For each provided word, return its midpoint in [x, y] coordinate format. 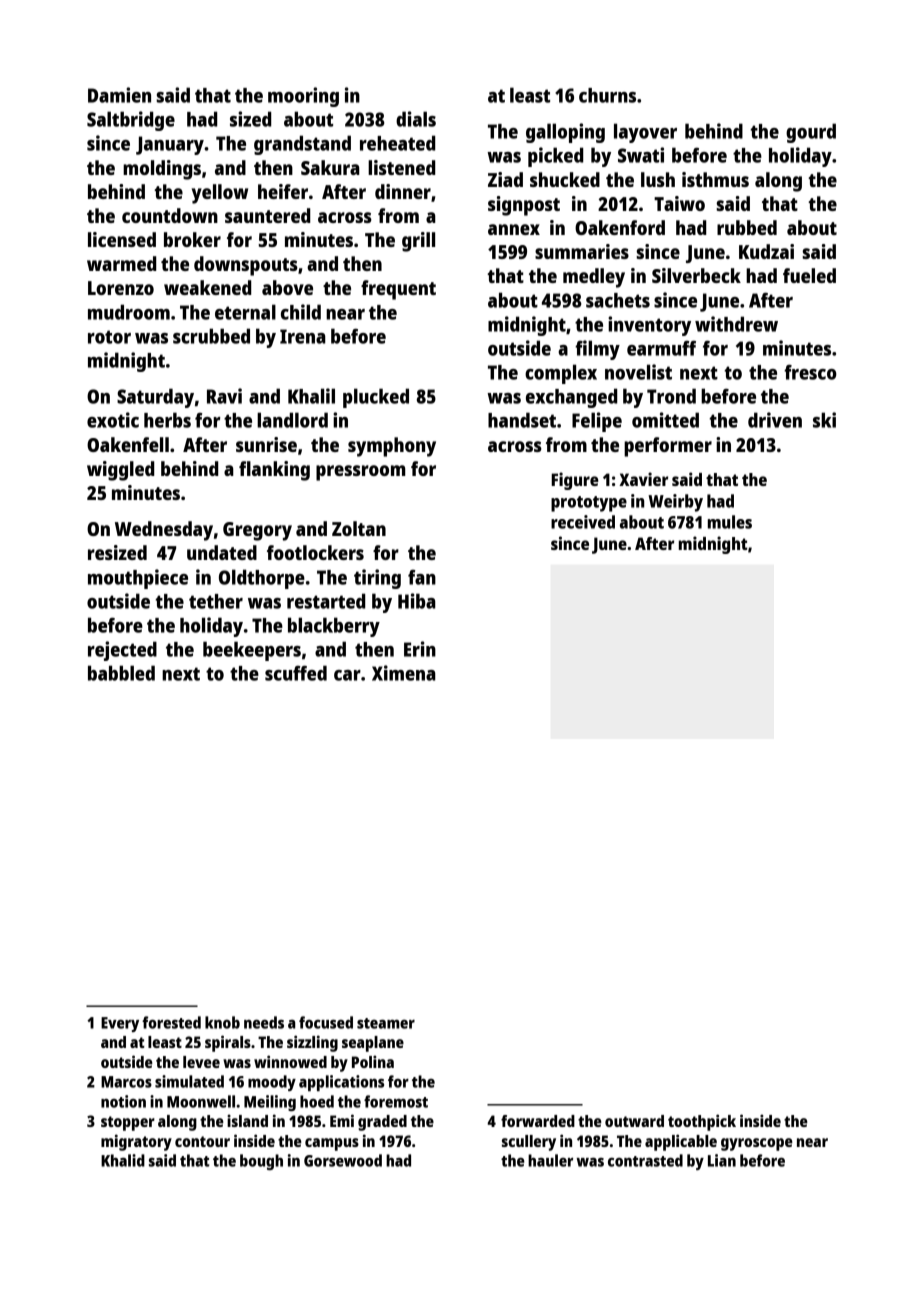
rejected [122, 651]
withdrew [736, 324]
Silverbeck [696, 275]
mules [730, 522]
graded [382, 1123]
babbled [121, 673]
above [287, 287]
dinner [403, 191]
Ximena [404, 673]
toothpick [702, 1122]
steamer [386, 1023]
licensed [122, 239]
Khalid [123, 1160]
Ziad [505, 179]
